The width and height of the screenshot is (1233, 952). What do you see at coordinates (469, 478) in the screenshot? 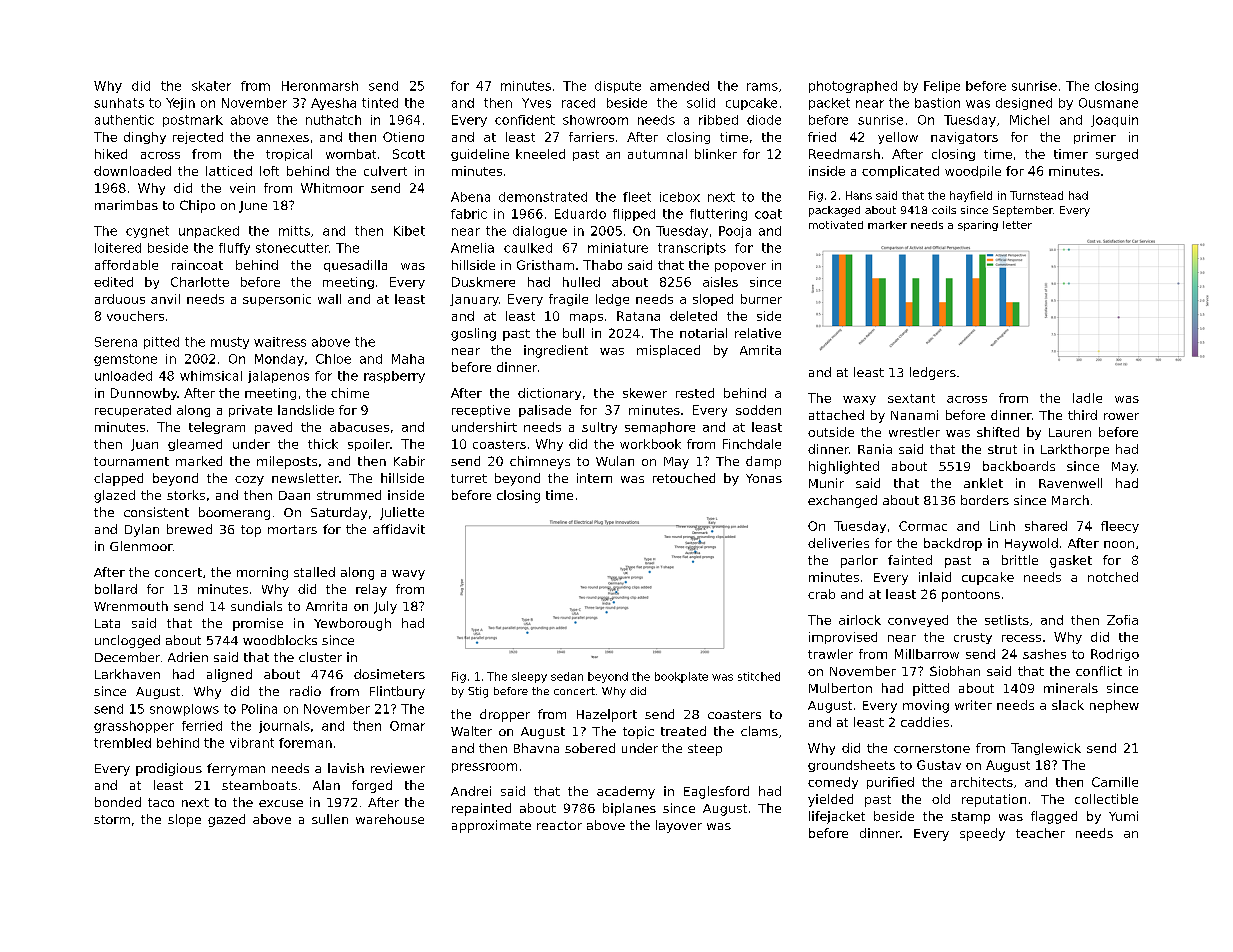
I see `turret` at bounding box center [469, 478].
